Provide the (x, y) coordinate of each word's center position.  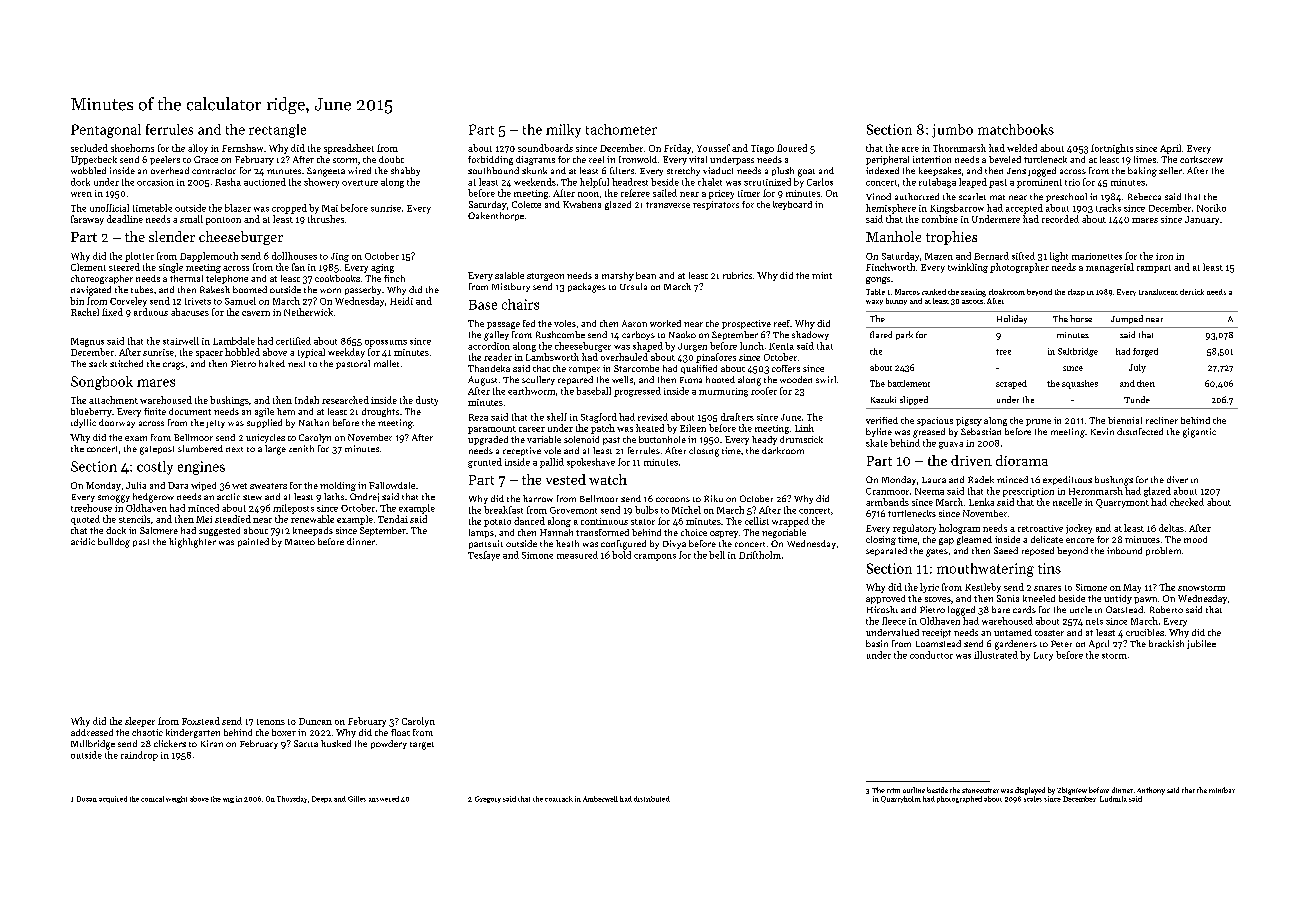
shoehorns (132, 148)
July (1137, 368)
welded (1022, 148)
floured (792, 148)
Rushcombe (560, 334)
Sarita (306, 743)
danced (529, 521)
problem (1163, 551)
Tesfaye (484, 556)
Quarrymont (1122, 503)
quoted (85, 520)
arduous (151, 312)
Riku (713, 498)
